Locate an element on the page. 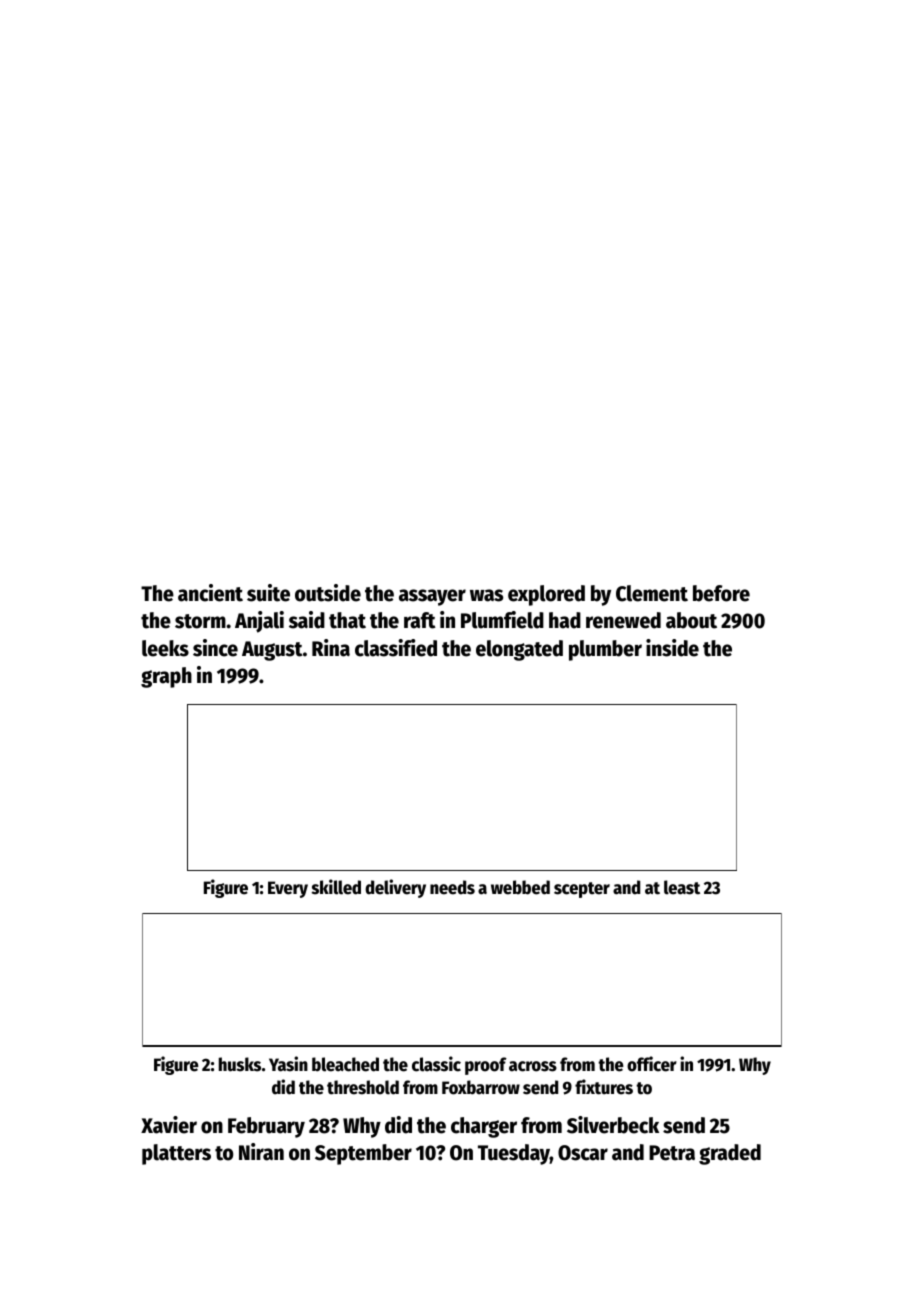  was is located at coordinates (486, 595).
